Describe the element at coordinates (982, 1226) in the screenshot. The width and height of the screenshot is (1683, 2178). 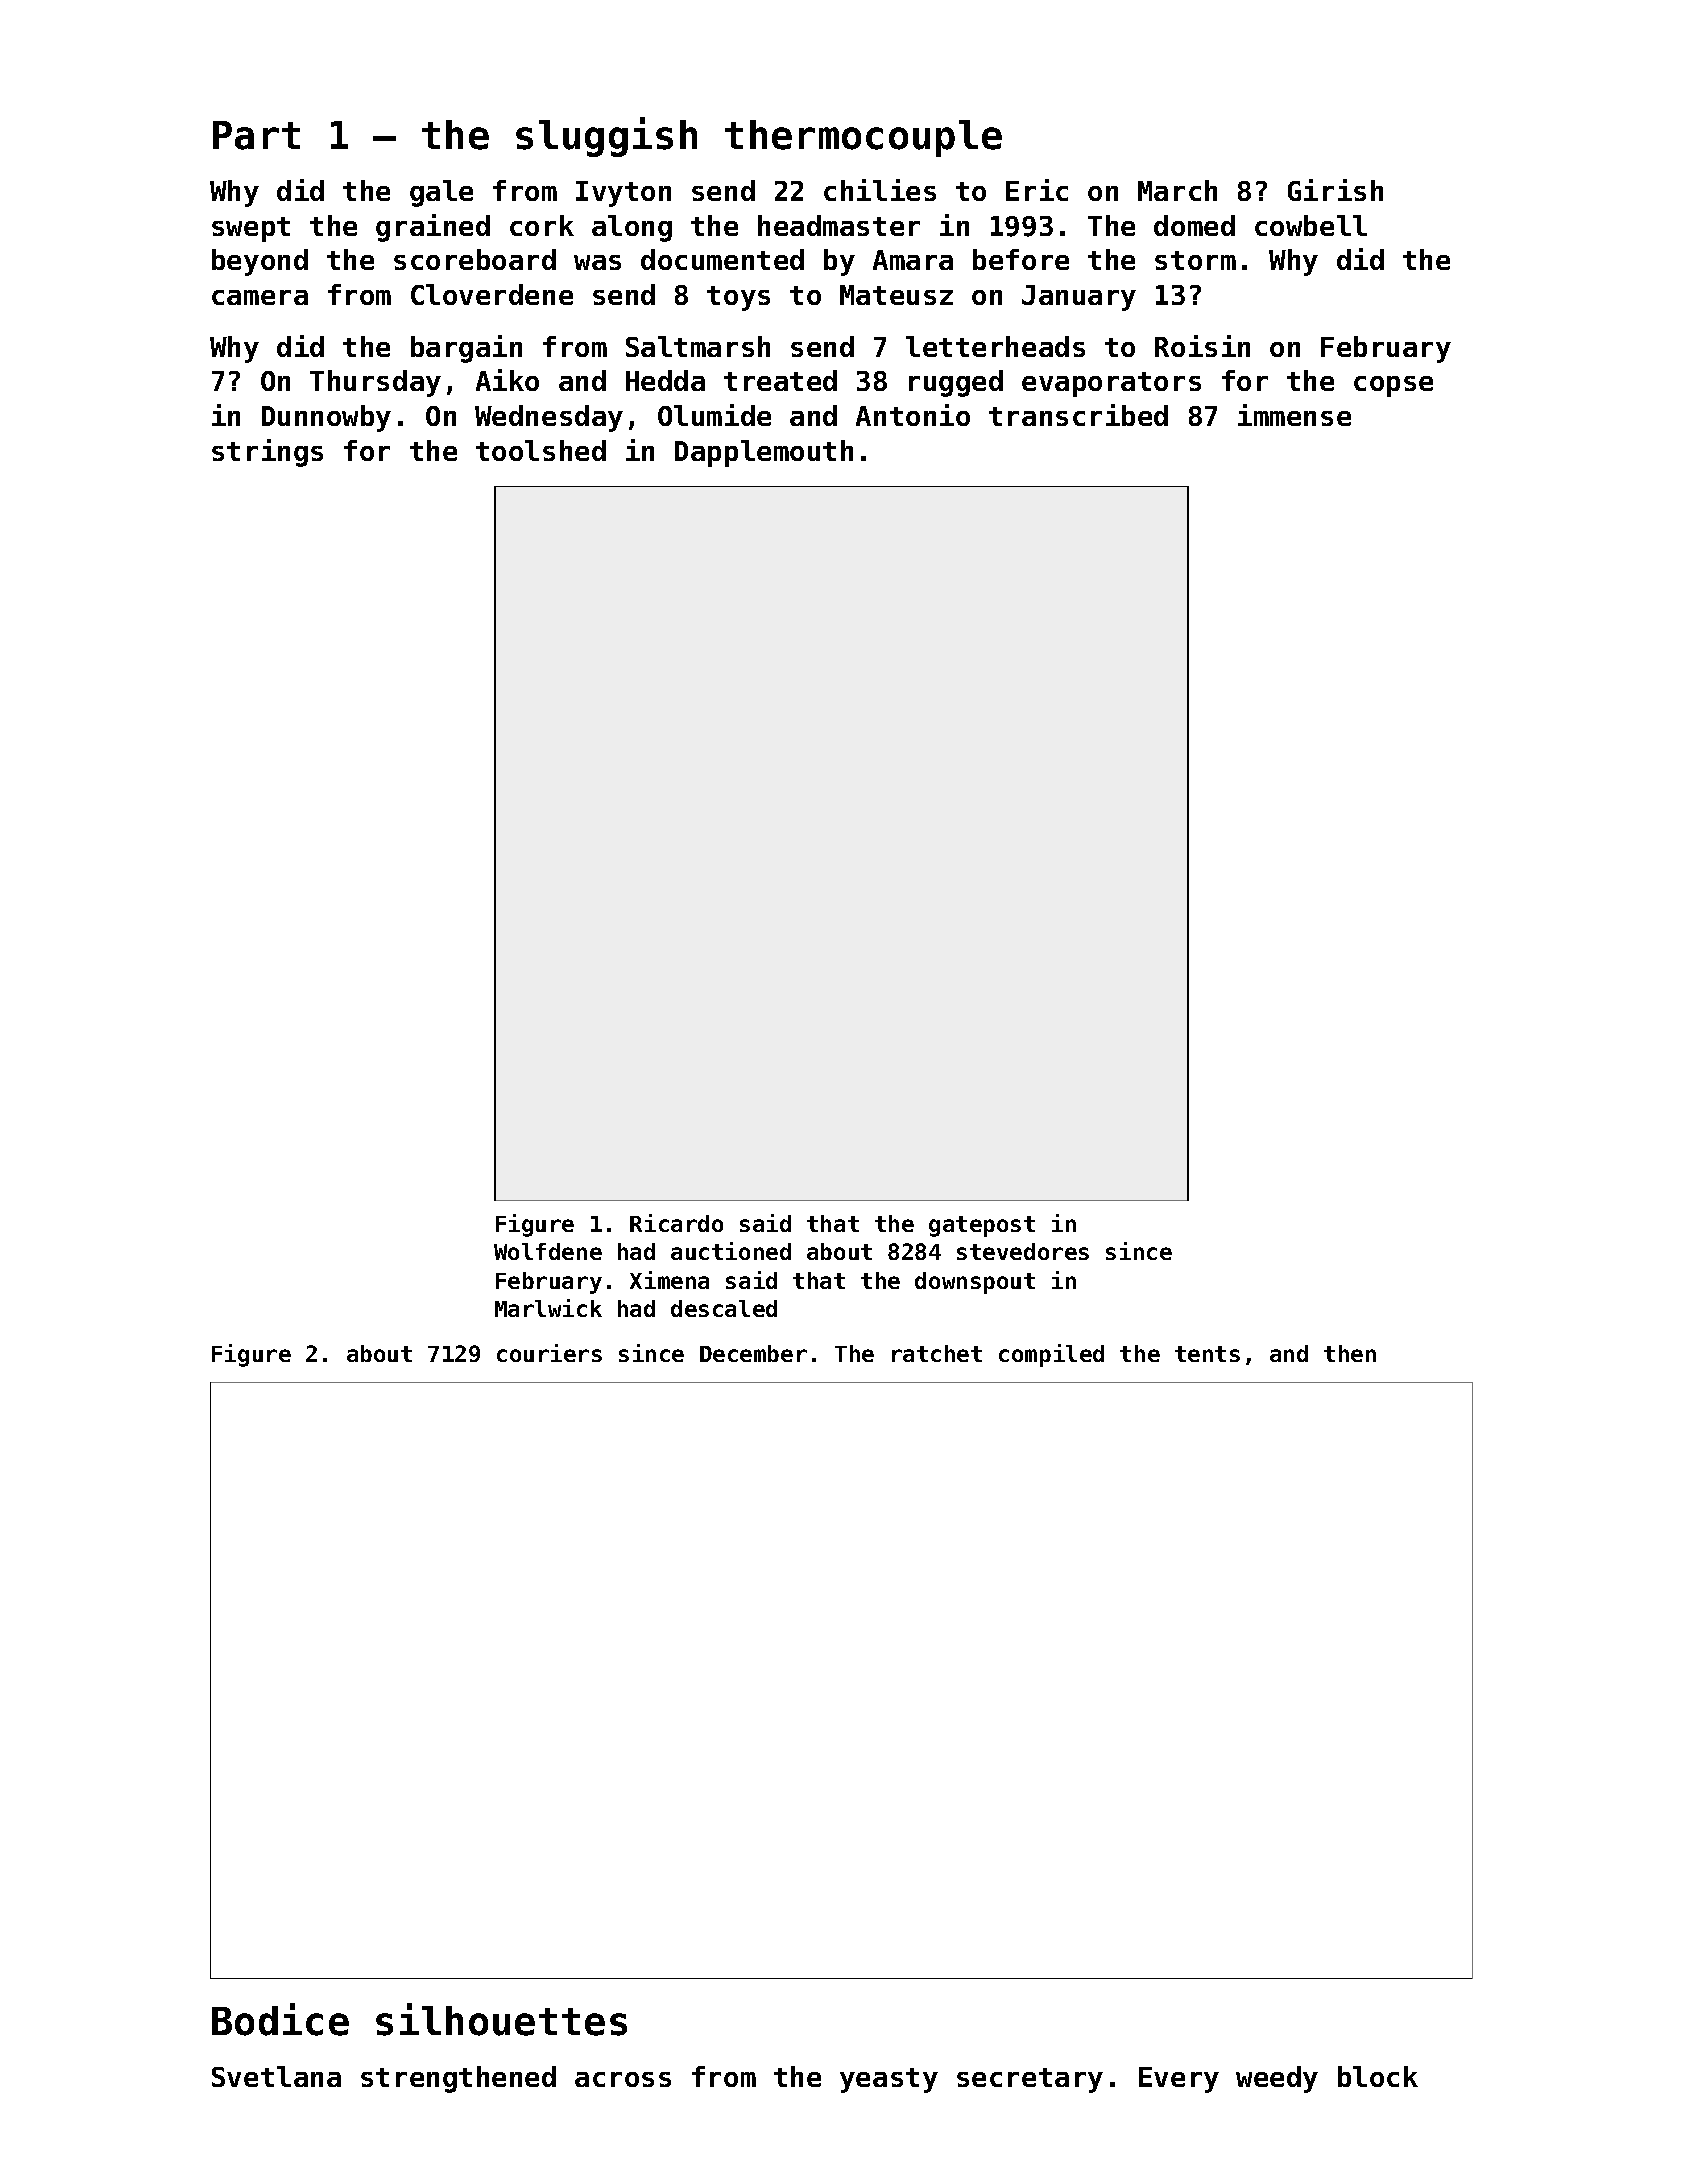
I see `gatepost` at that location.
